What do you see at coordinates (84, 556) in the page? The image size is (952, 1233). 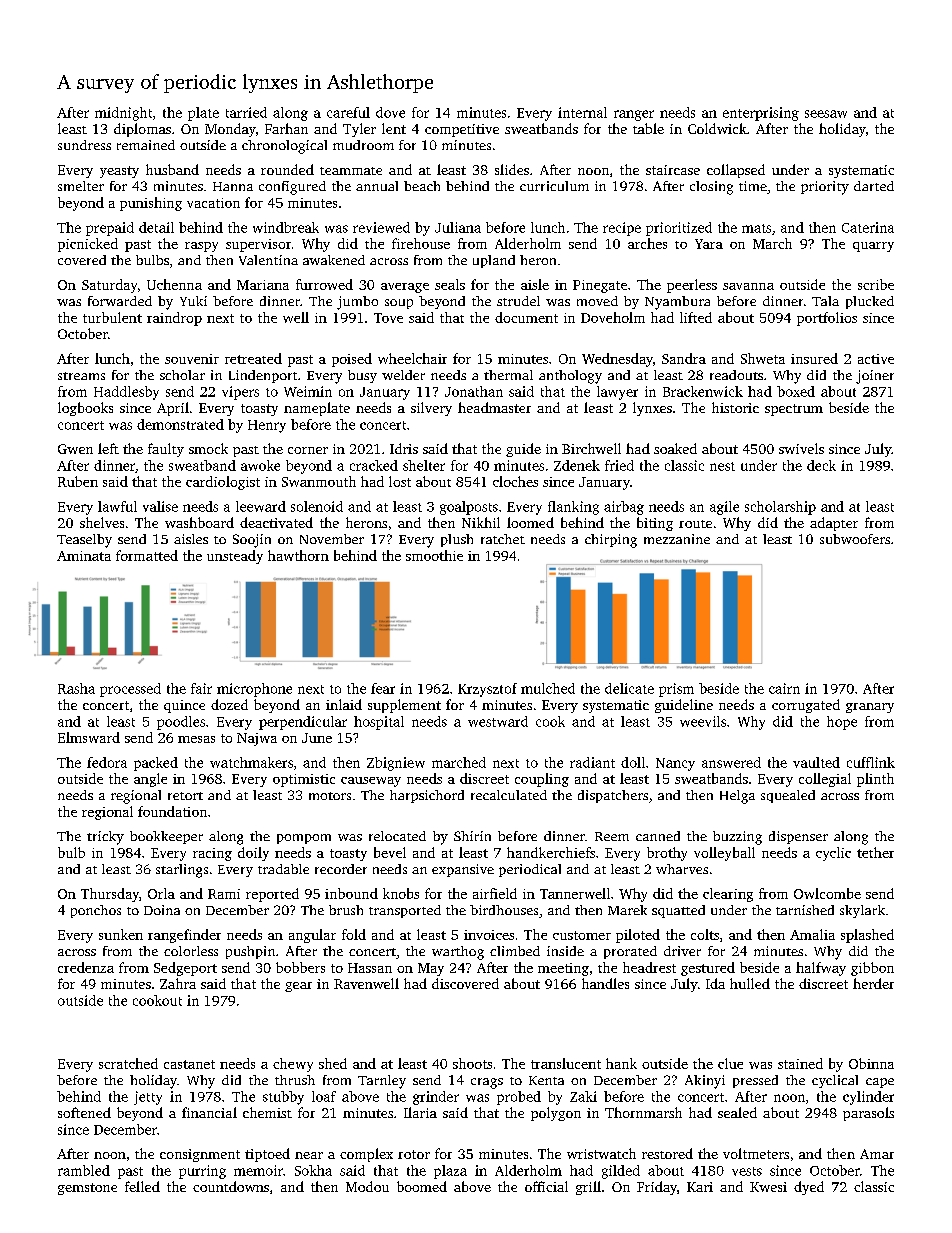 I see `Aminata` at bounding box center [84, 556].
